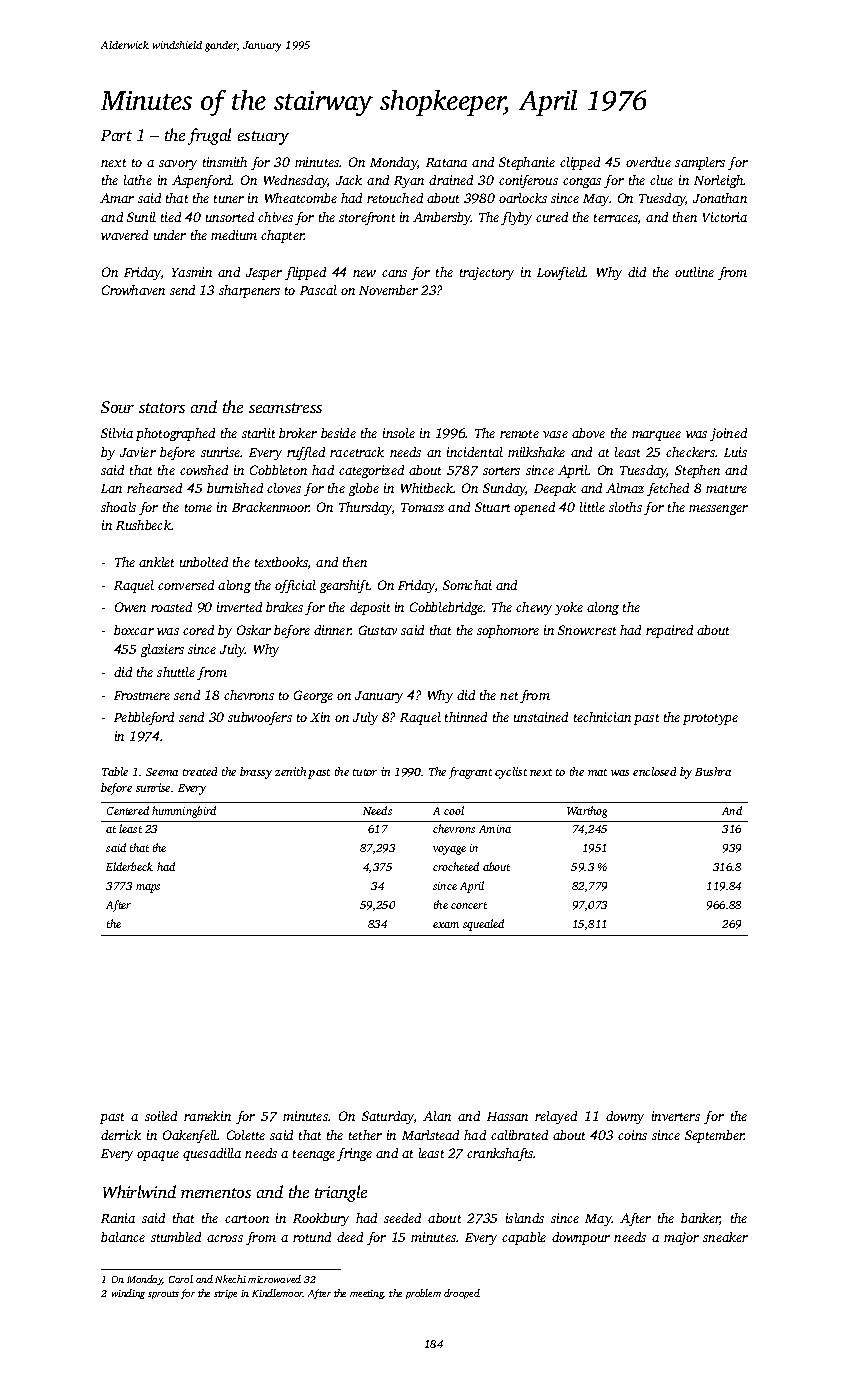 This screenshot has width=849, height=1400. What do you see at coordinates (534, 508) in the screenshot?
I see `opened` at bounding box center [534, 508].
